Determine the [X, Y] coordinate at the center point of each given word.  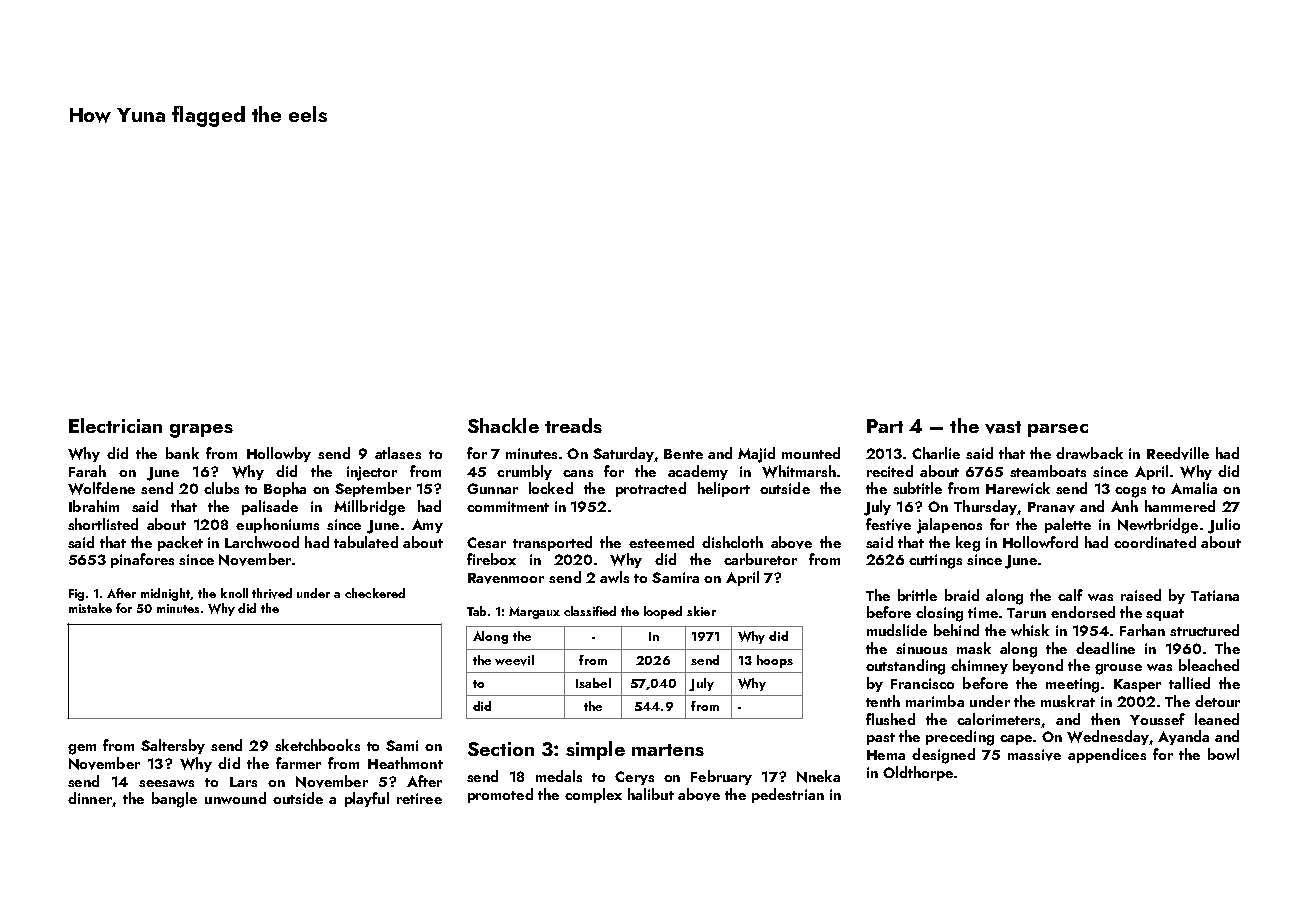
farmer [298, 763]
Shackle [503, 425]
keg [968, 544]
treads [573, 425]
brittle [917, 595]
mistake [90, 608]
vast [1003, 427]
